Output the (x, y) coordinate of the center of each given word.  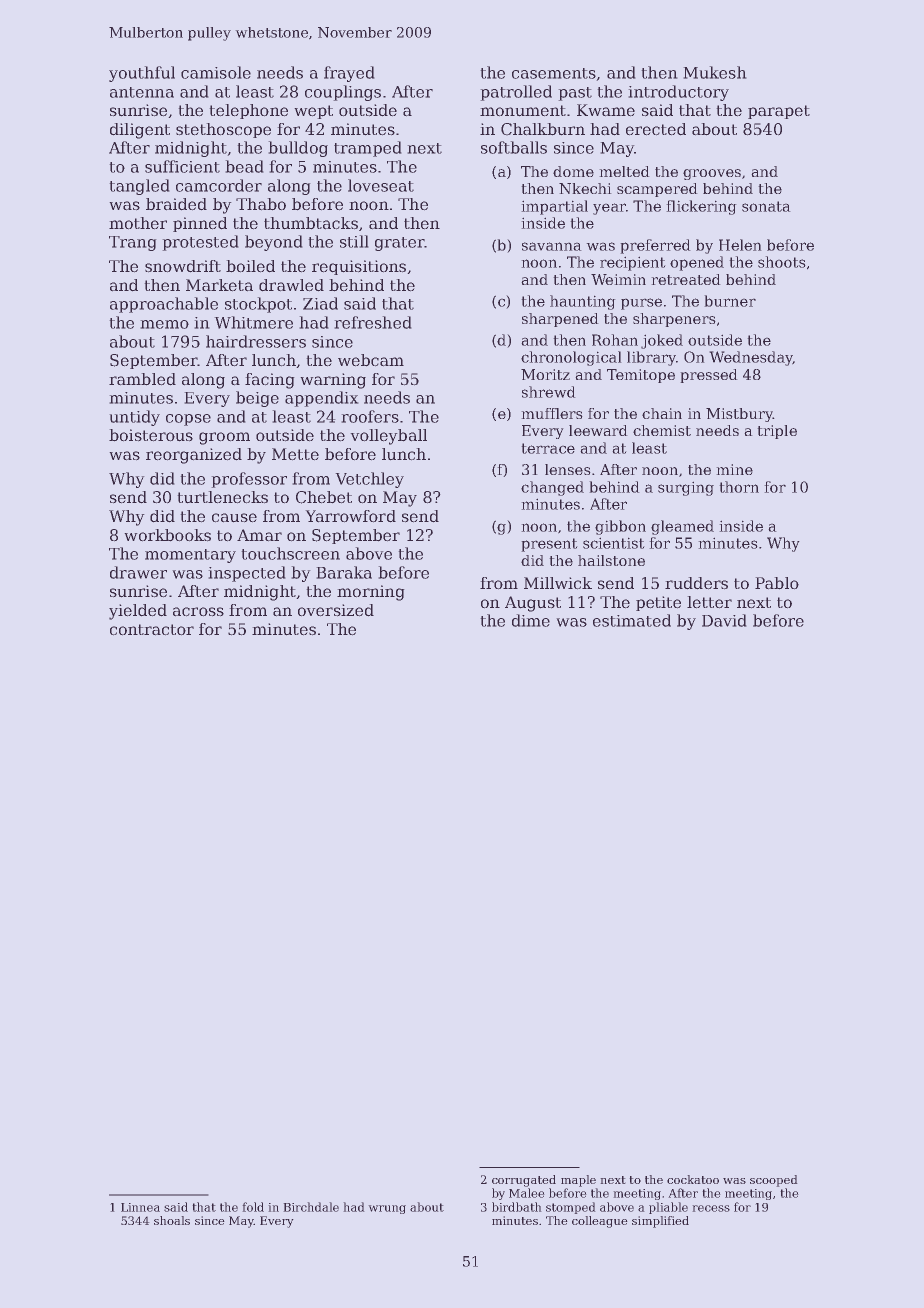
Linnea (140, 1207)
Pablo (777, 583)
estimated (632, 620)
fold (253, 1207)
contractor (152, 629)
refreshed (373, 322)
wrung (387, 1209)
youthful (142, 74)
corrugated (524, 1181)
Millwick (558, 583)
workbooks (168, 535)
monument (523, 110)
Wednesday (751, 358)
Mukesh (715, 72)
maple (578, 1181)
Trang (132, 243)
